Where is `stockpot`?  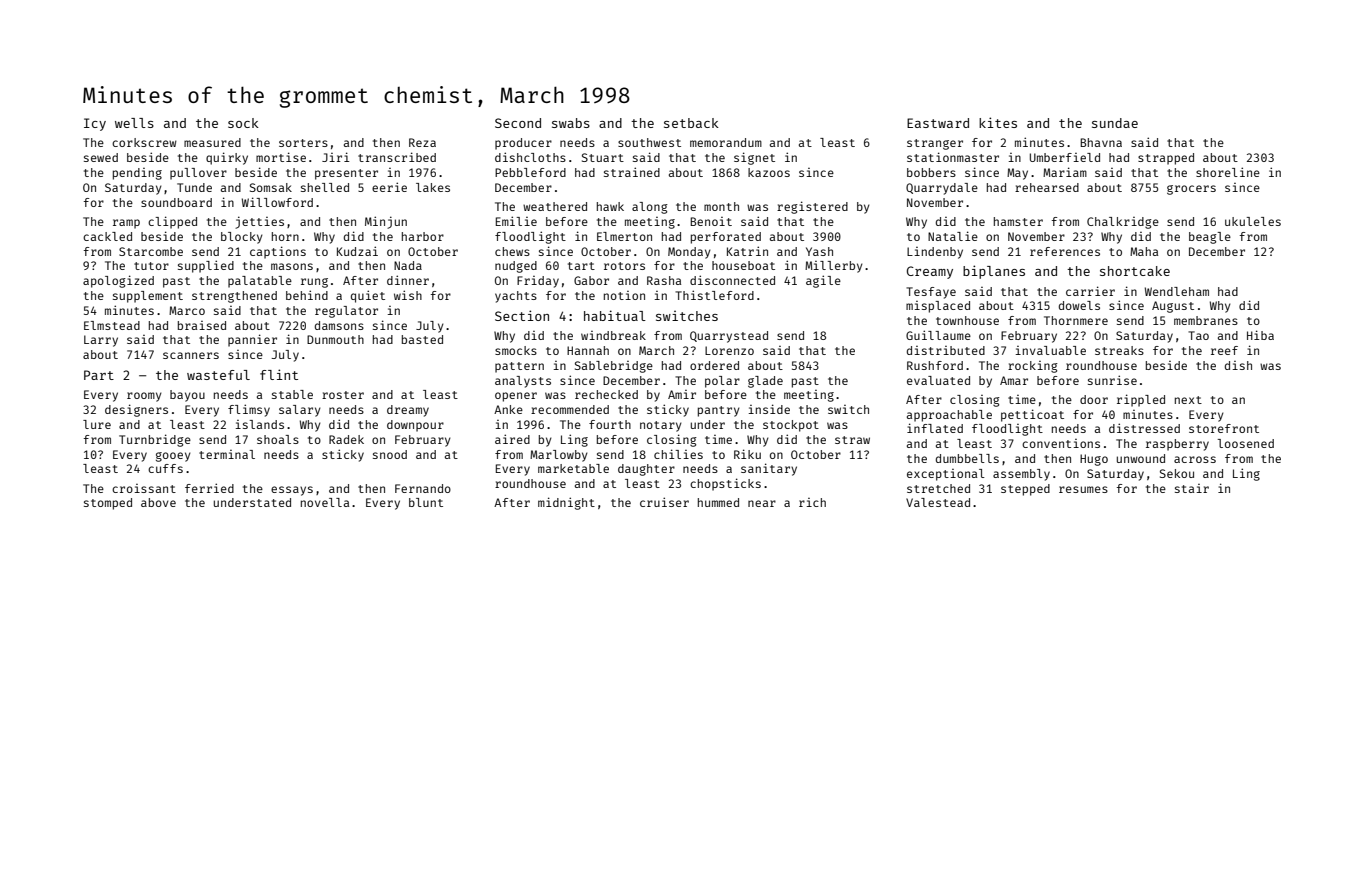
stockpot is located at coordinates (791, 426).
